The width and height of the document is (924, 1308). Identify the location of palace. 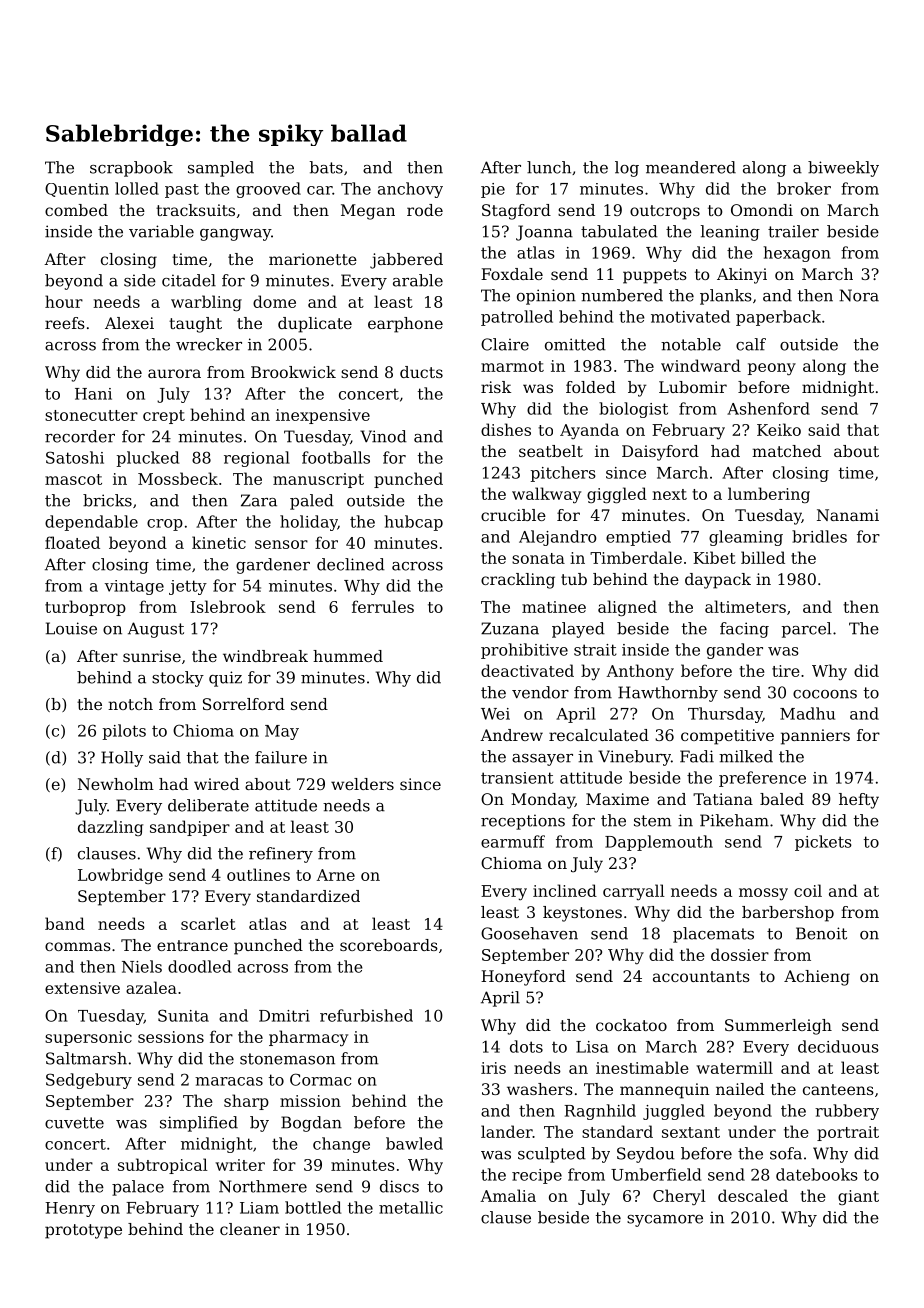
(138, 1188).
